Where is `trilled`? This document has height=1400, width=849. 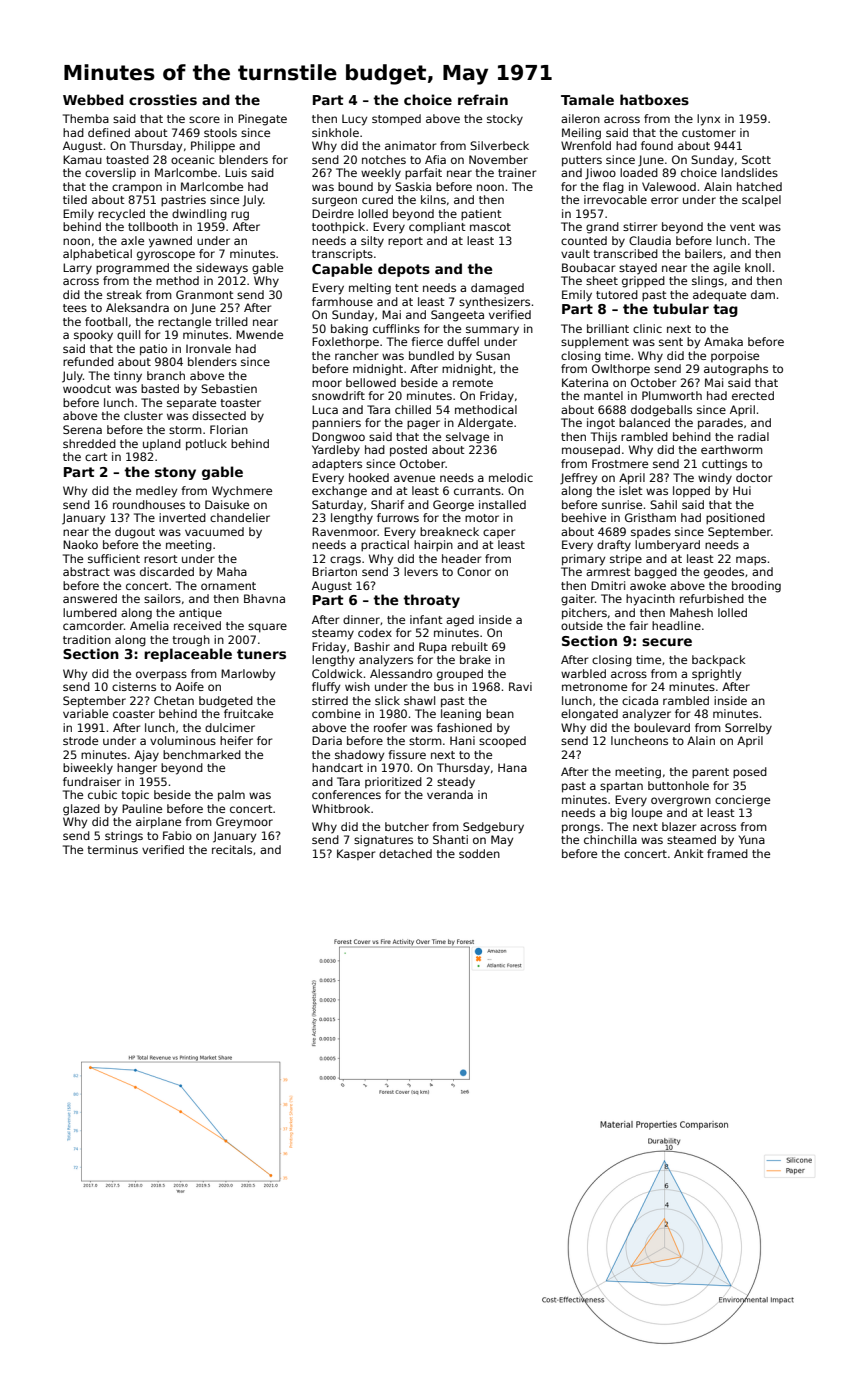
trilled is located at coordinates (231, 321).
